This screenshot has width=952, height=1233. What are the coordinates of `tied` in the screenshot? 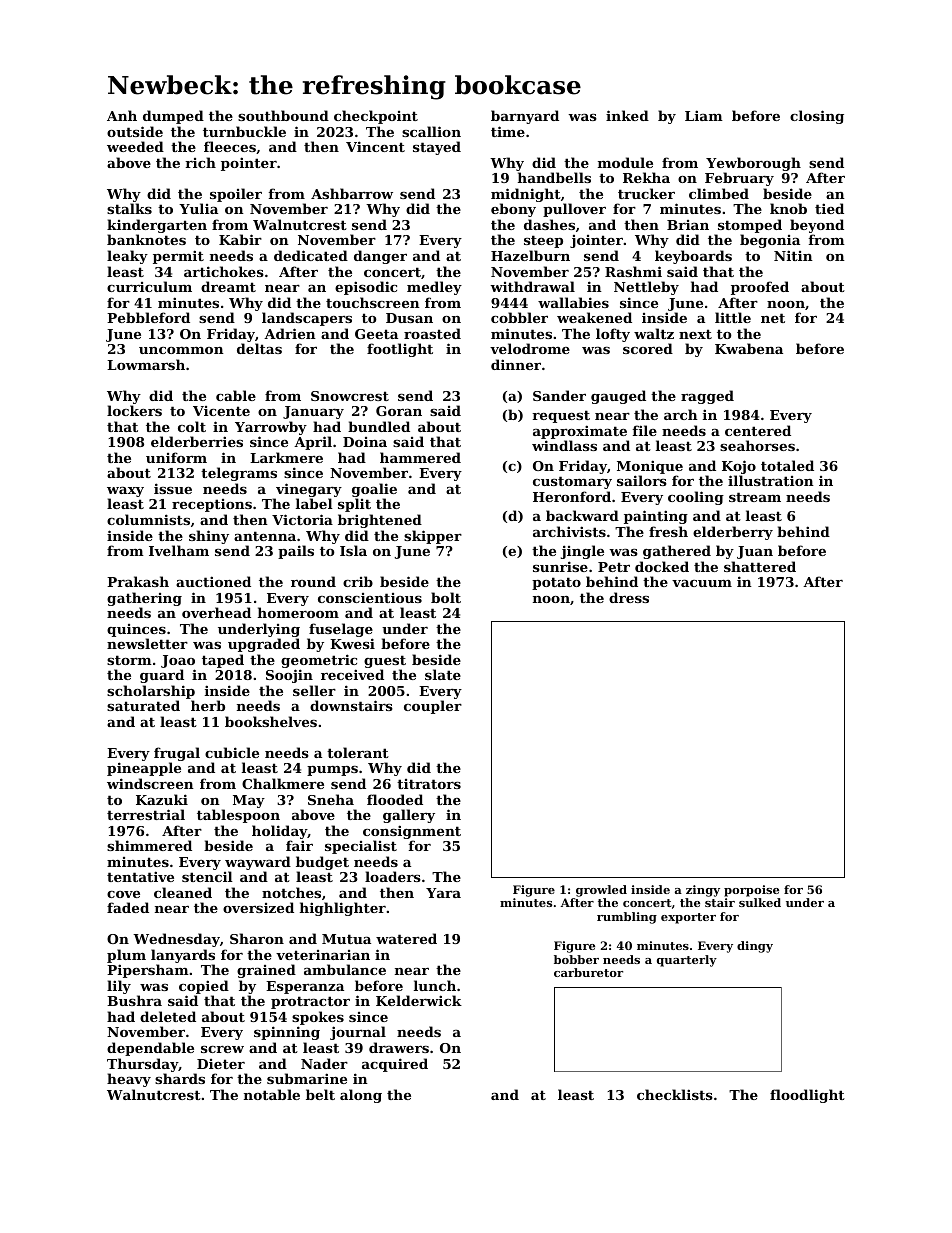 It's located at (829, 208).
